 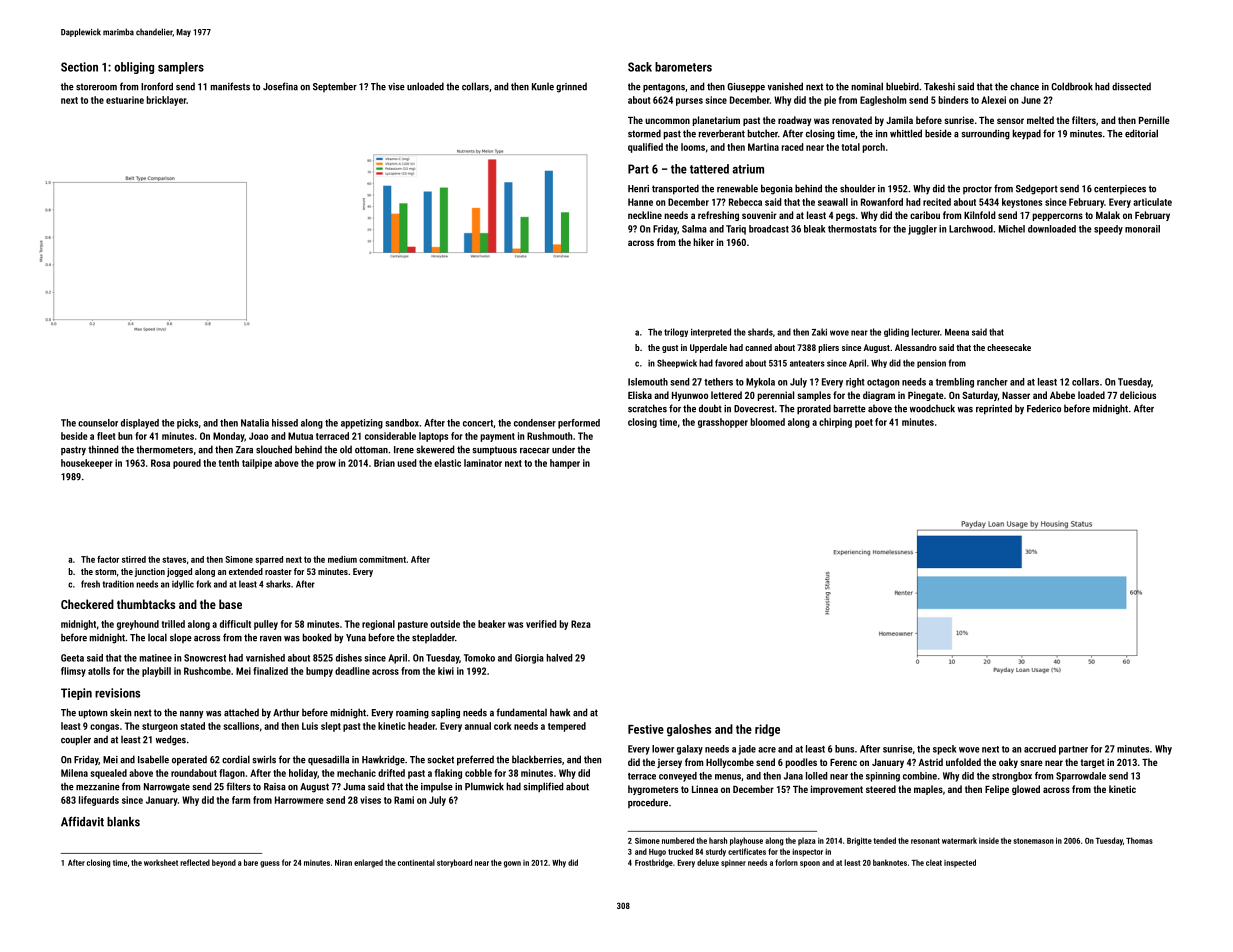 I want to click on procedure, so click(x=648, y=803).
